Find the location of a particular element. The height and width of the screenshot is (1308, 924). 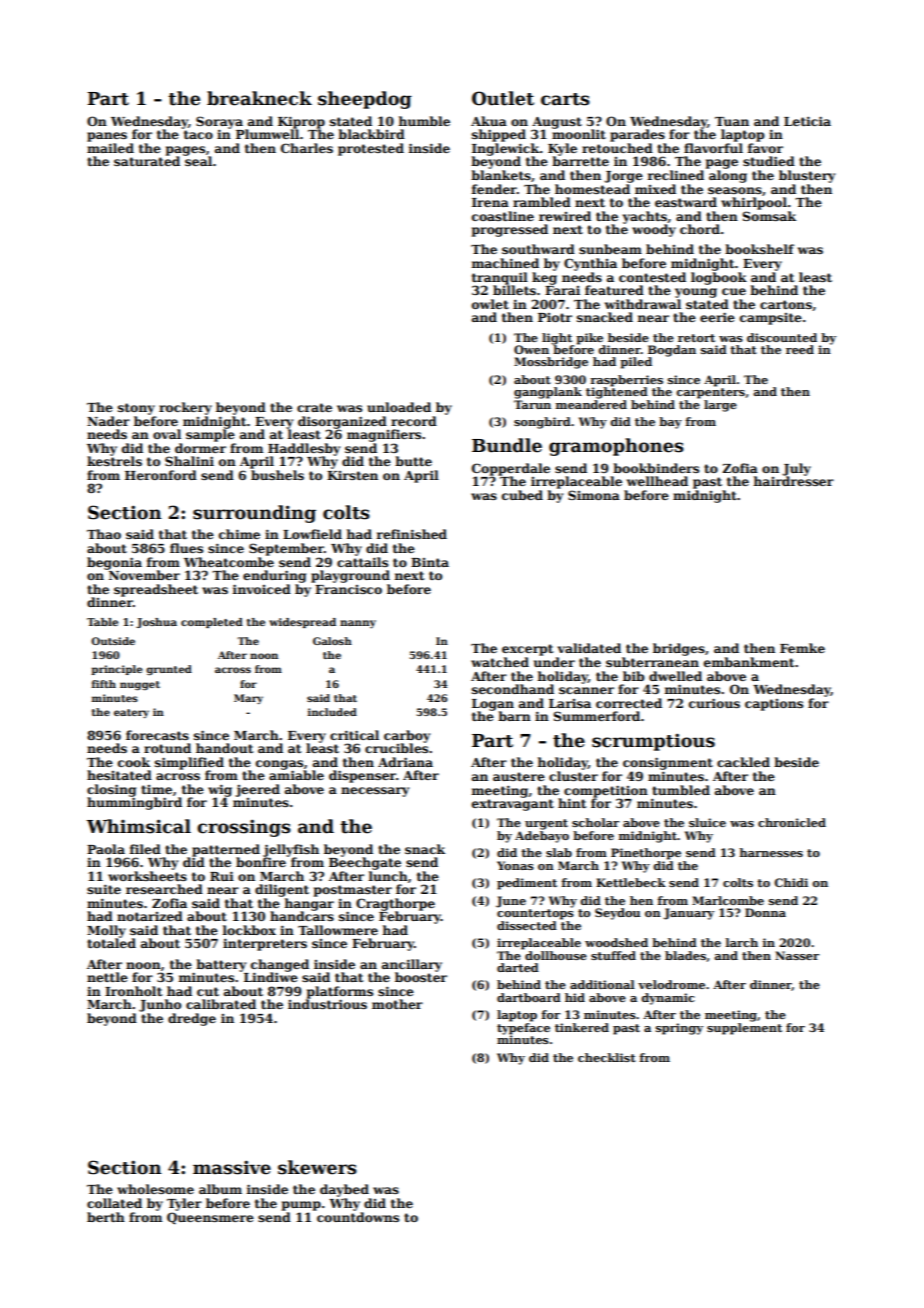

dredge is located at coordinates (192, 1019).
